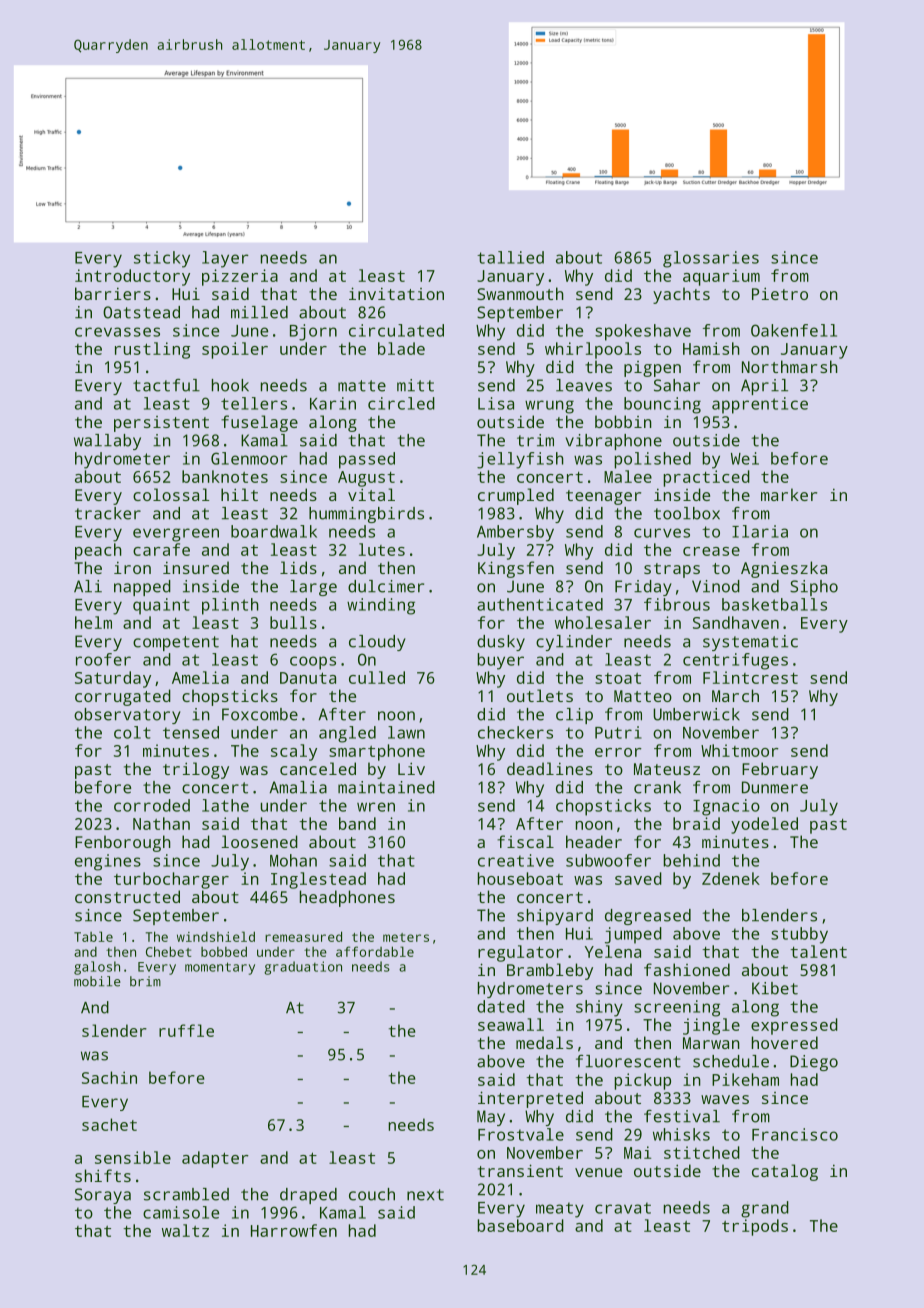 This screenshot has width=924, height=1308. What do you see at coordinates (396, 293) in the screenshot?
I see `invitation` at bounding box center [396, 293].
